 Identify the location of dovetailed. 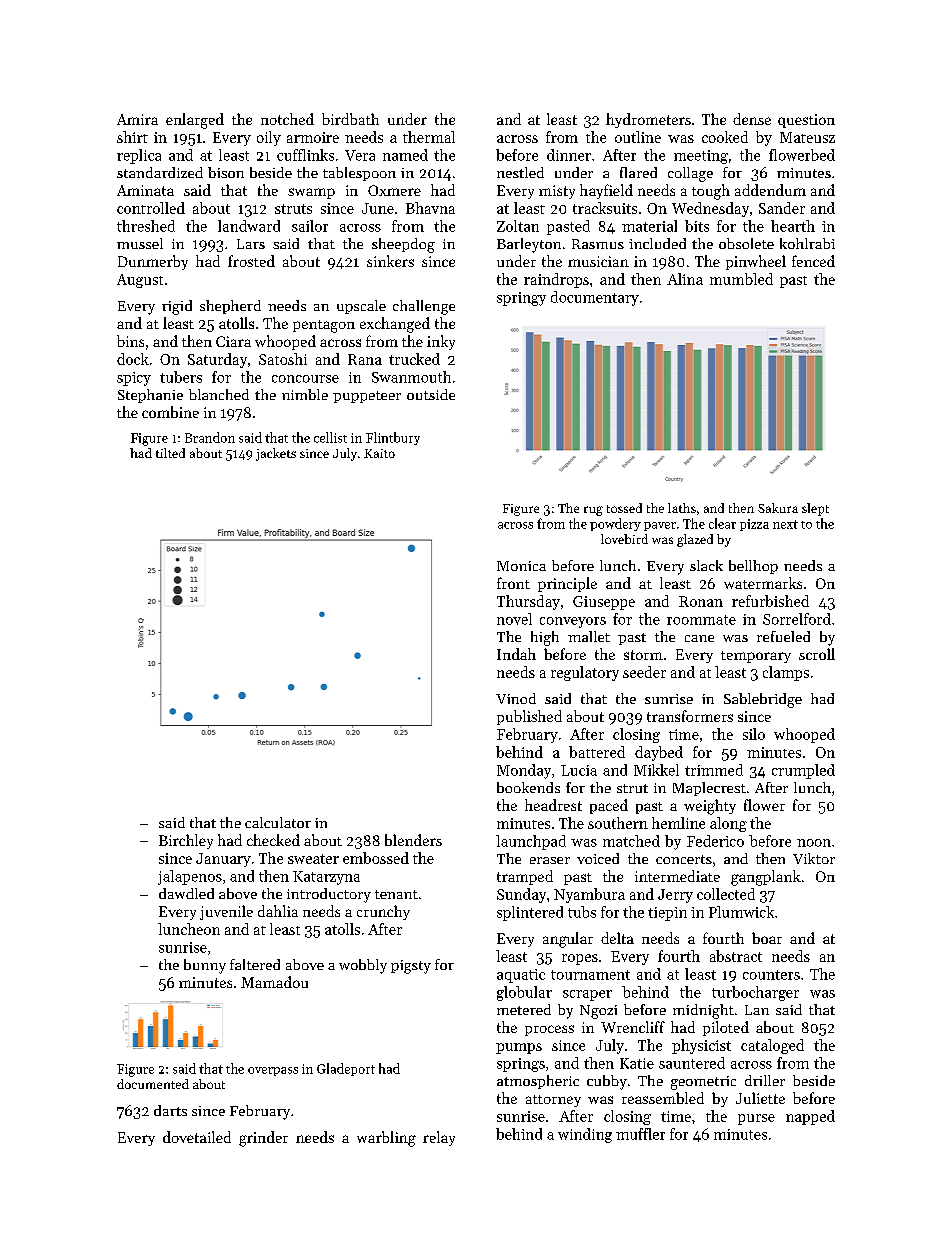
(197, 1137).
